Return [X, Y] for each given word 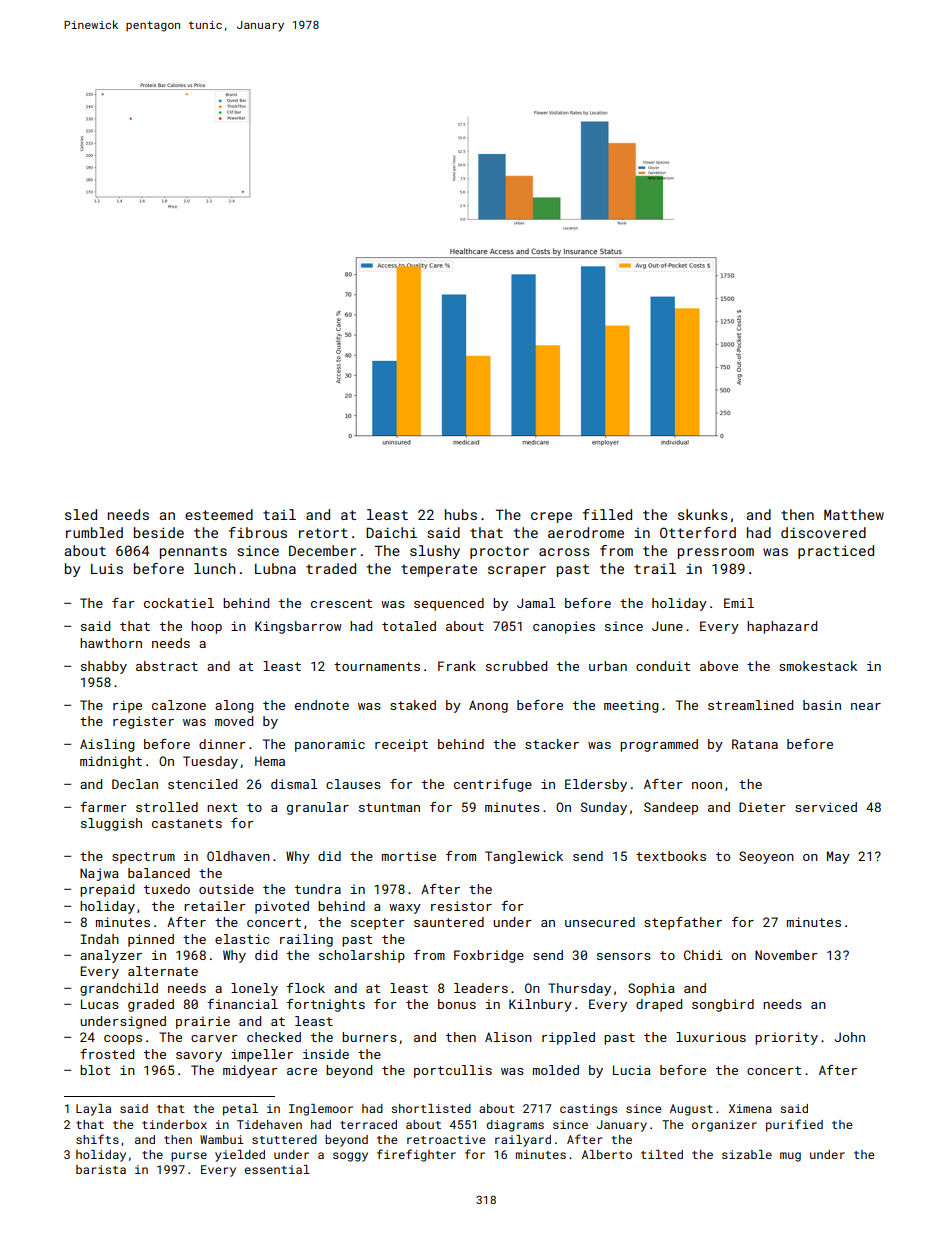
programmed [659, 745]
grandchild [119, 989]
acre [302, 1071]
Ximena [750, 1108]
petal [240, 1110]
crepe [551, 517]
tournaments [377, 666]
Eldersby [596, 785]
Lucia [632, 1070]
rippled [568, 1038]
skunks [703, 514]
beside [159, 532]
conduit [663, 666]
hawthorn [111, 643]
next [222, 807]
